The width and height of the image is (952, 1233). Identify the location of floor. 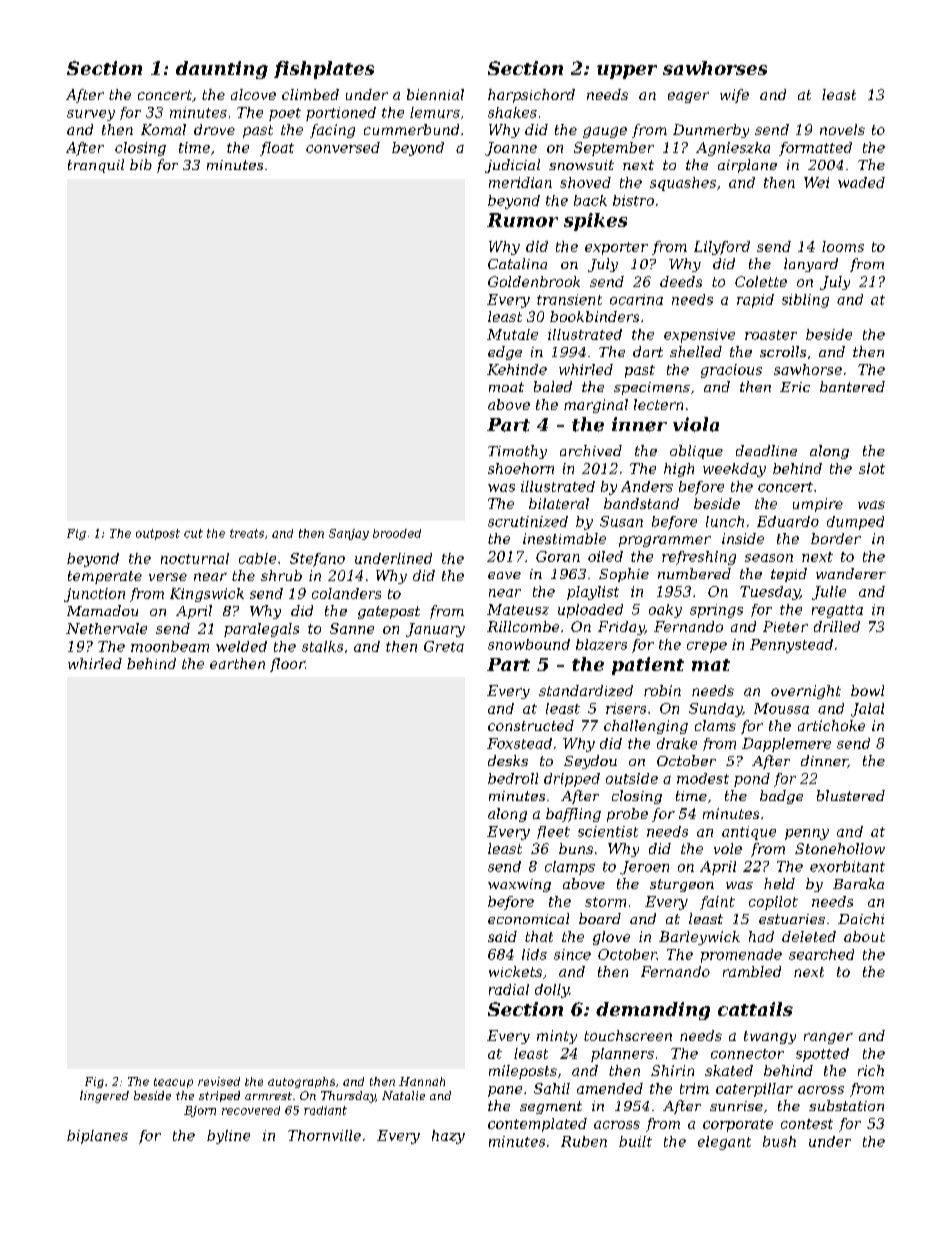
(287, 665).
